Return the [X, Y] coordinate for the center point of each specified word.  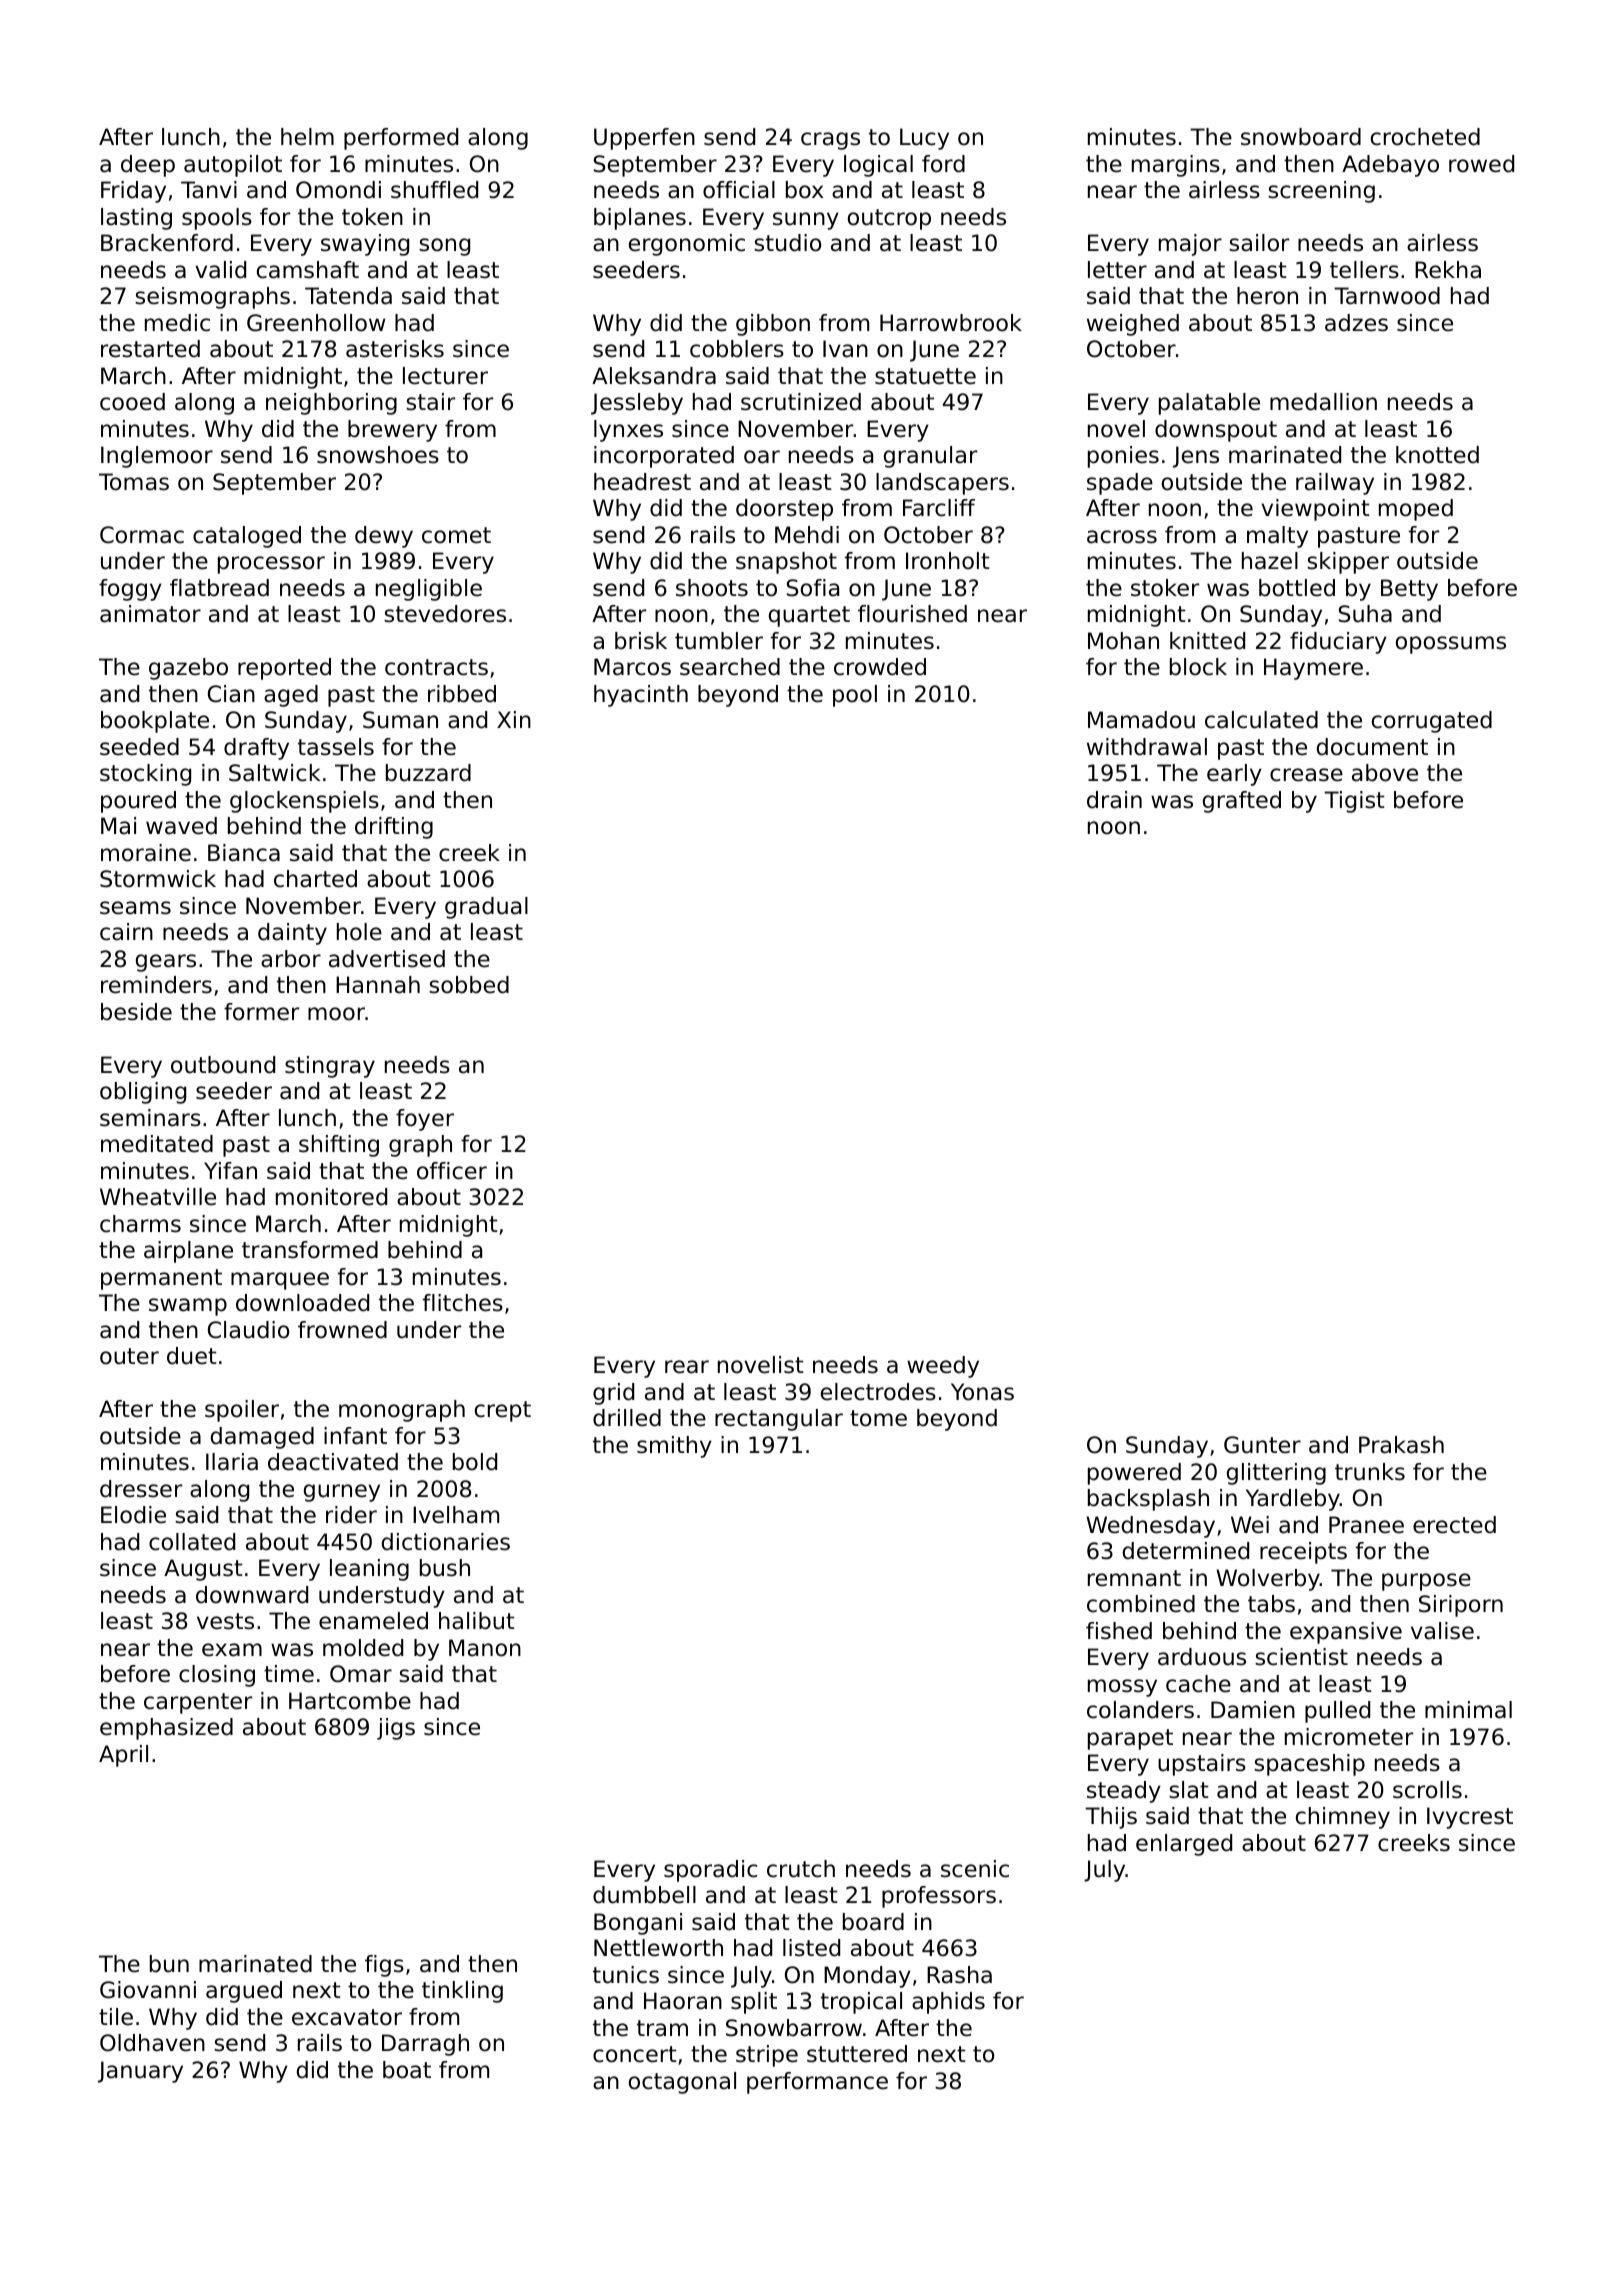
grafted [1242, 802]
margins [1176, 166]
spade [1120, 484]
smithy [674, 1447]
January [140, 2072]
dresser [141, 1489]
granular [930, 457]
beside [136, 1012]
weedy [943, 1367]
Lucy [924, 139]
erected [1454, 1525]
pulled [1337, 1712]
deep [148, 166]
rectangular [779, 1420]
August [203, 1570]
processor [271, 565]
